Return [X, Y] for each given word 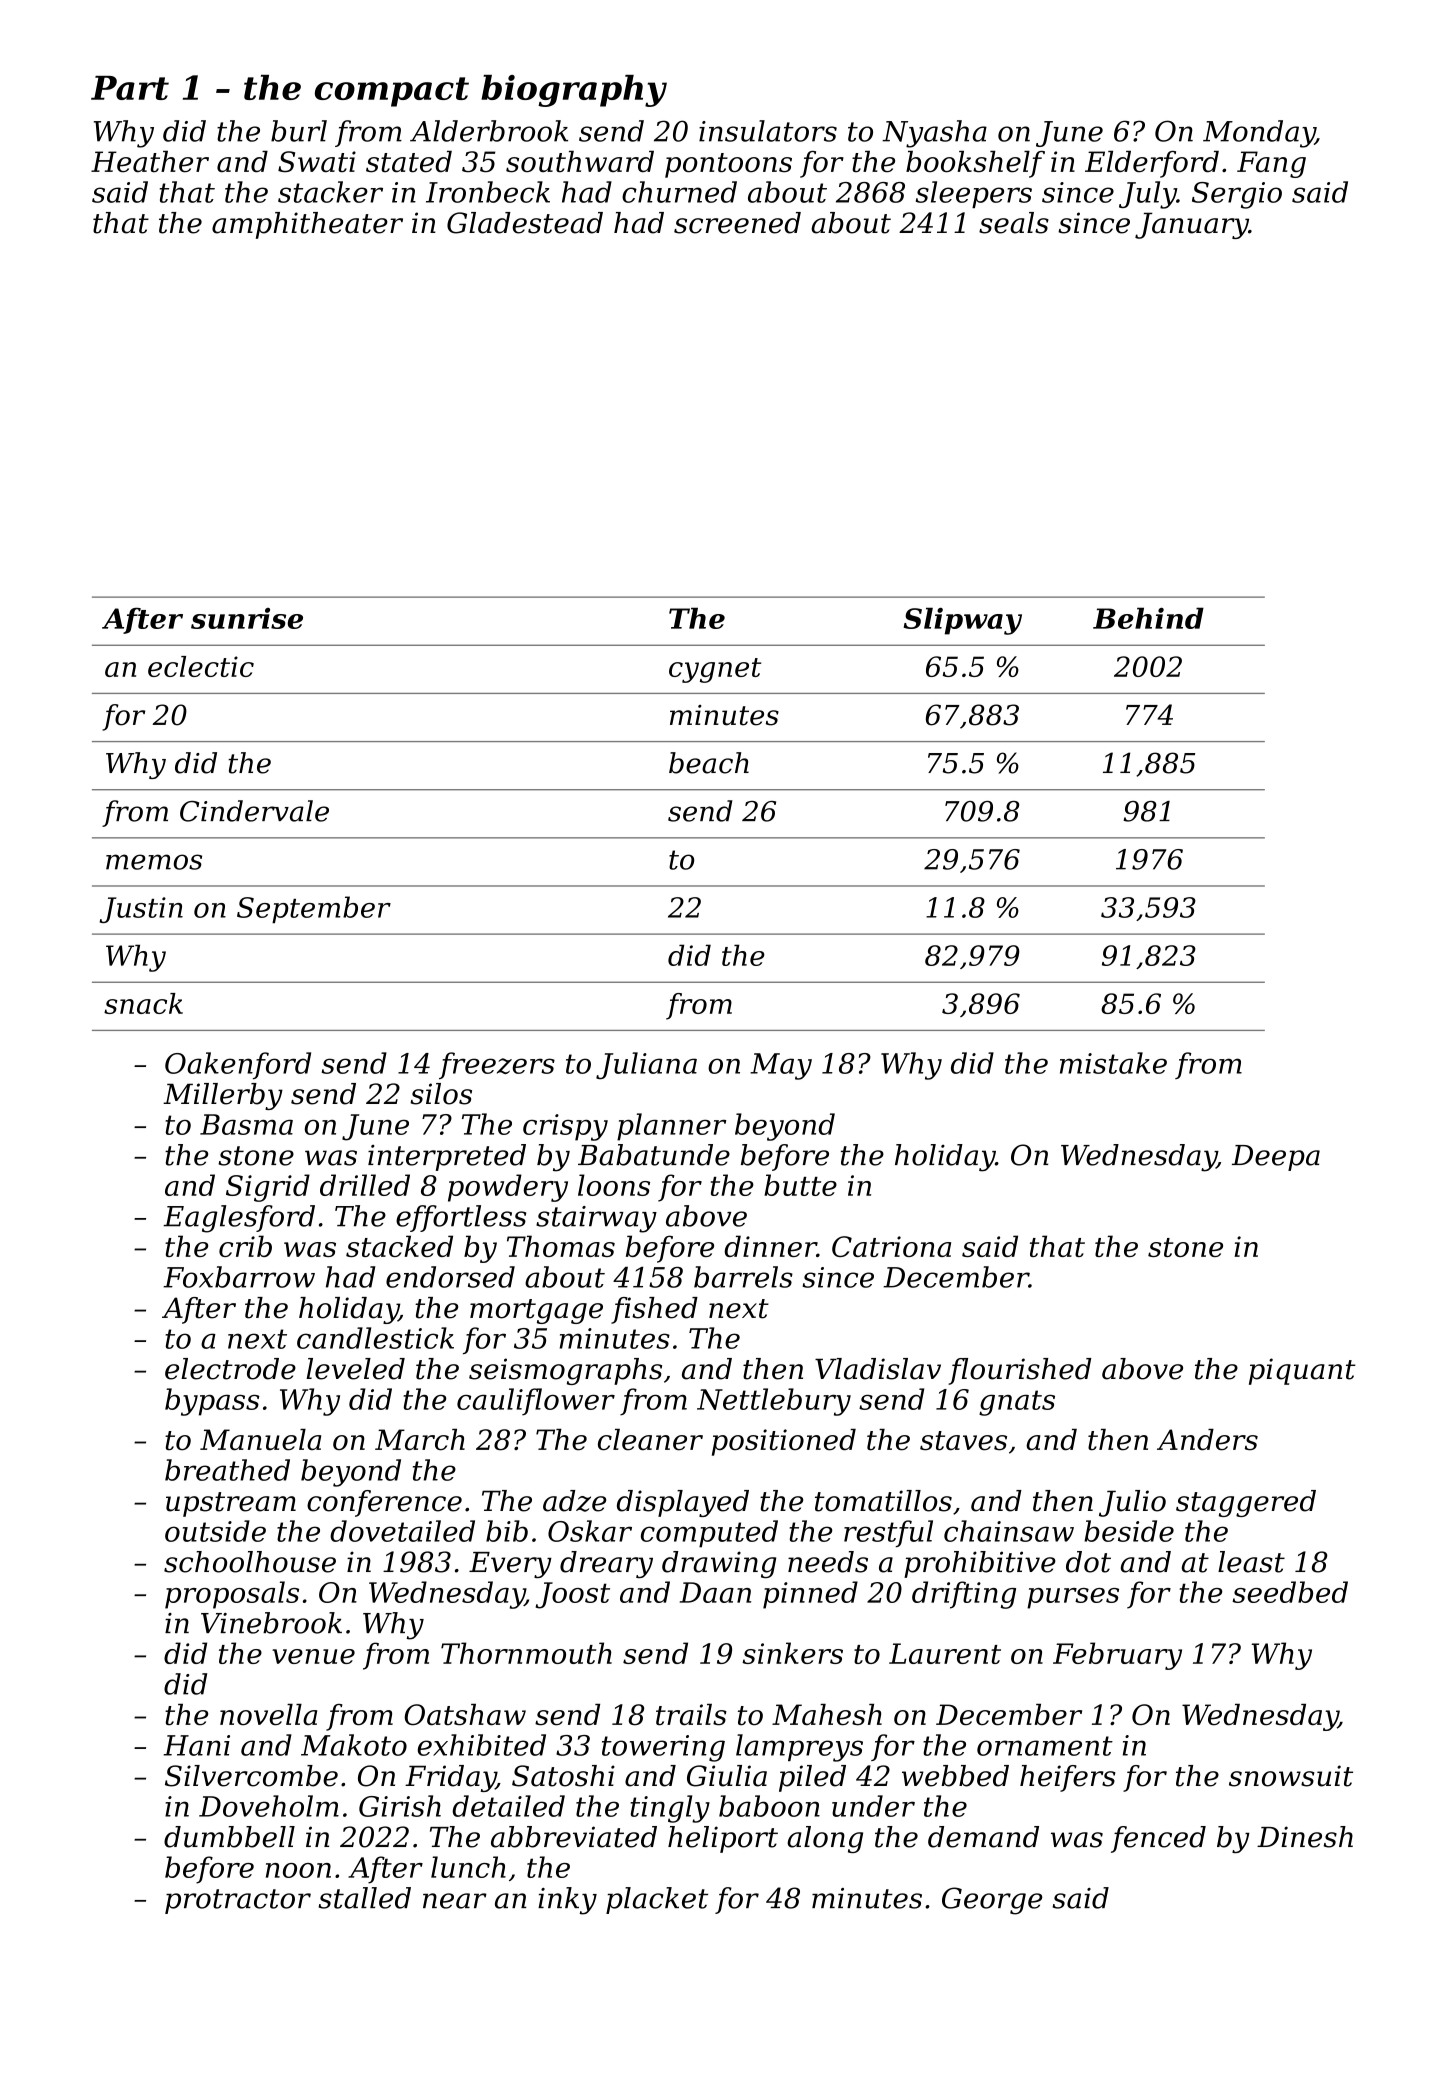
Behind [1148, 618]
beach [709, 763]
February [1117, 1656]
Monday [1259, 134]
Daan [715, 1592]
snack [143, 1003]
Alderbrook [489, 131]
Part [130, 88]
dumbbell [229, 1837]
